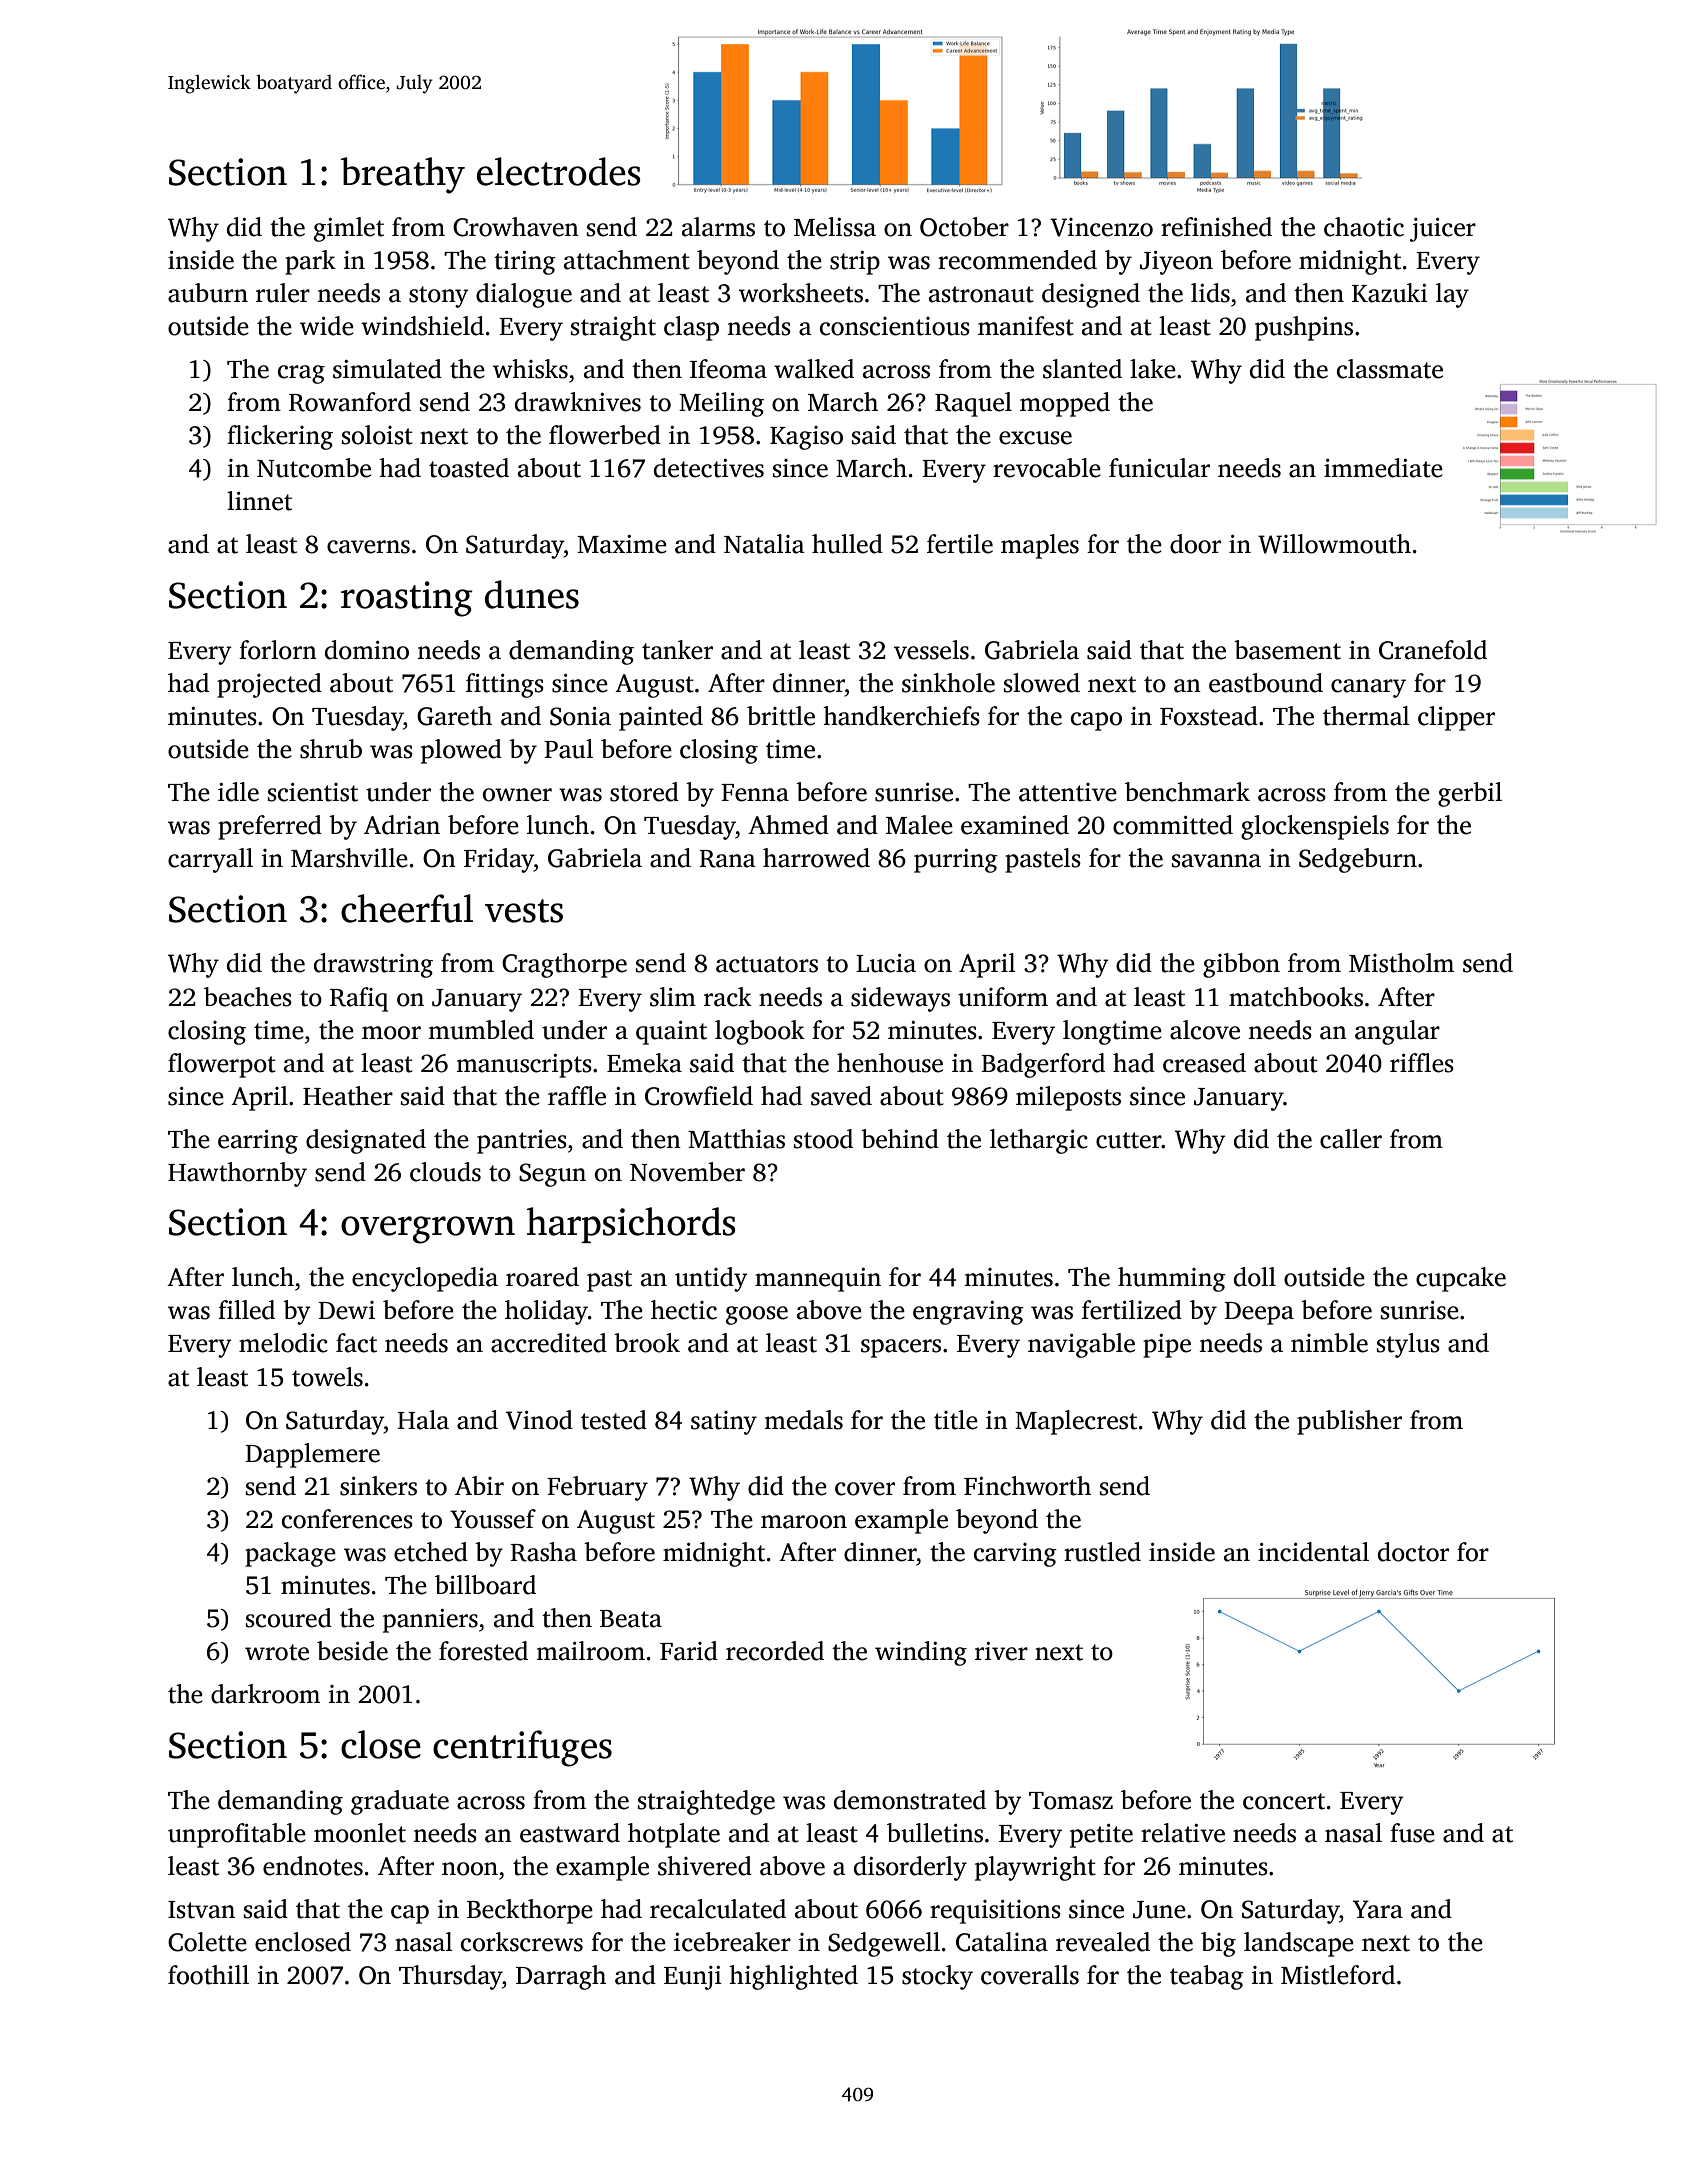 The image size is (1683, 2178). Describe the element at coordinates (1209, 716) in the image. I see `Foxstead` at that location.
